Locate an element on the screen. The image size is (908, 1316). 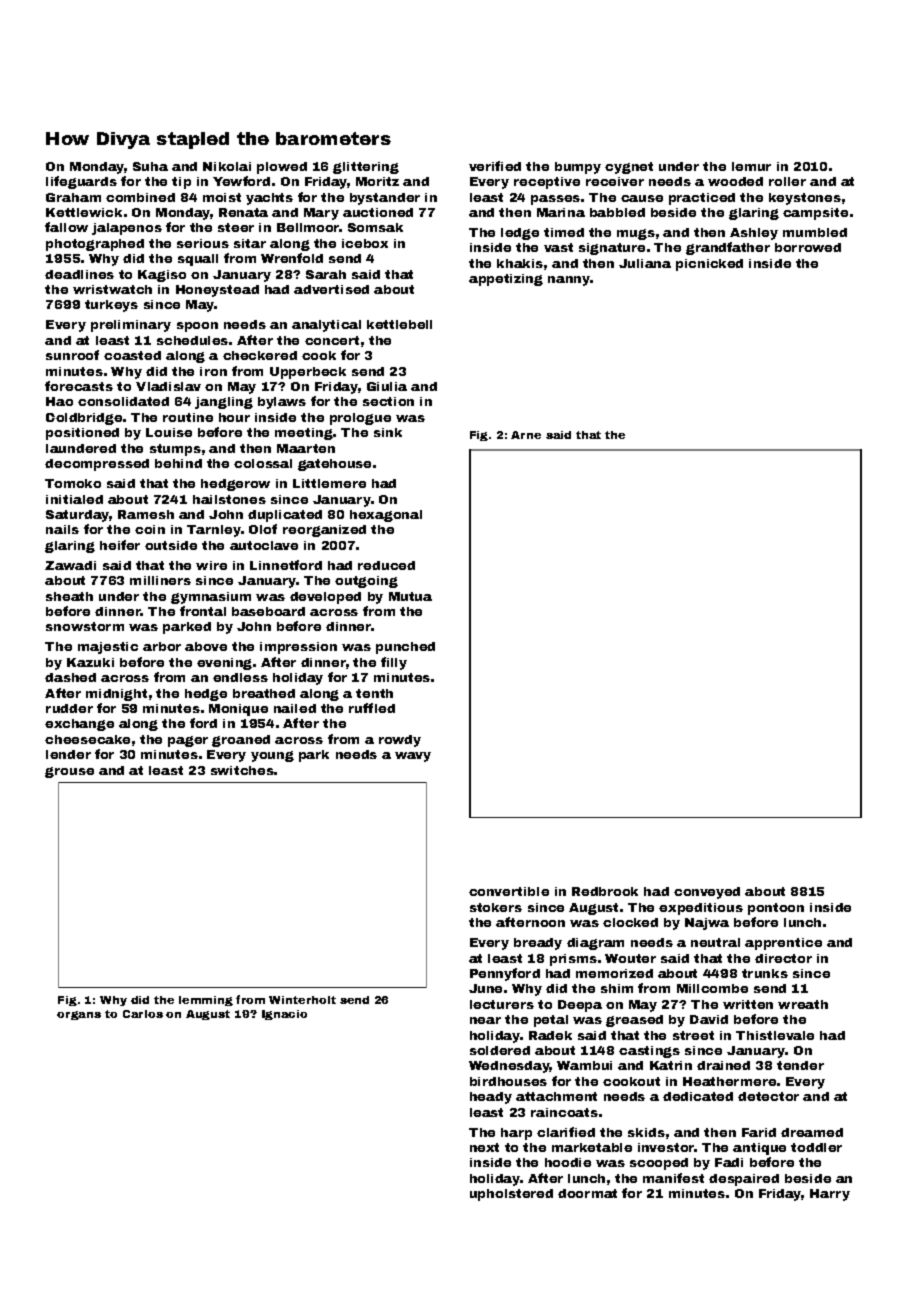
lender is located at coordinates (68, 754).
